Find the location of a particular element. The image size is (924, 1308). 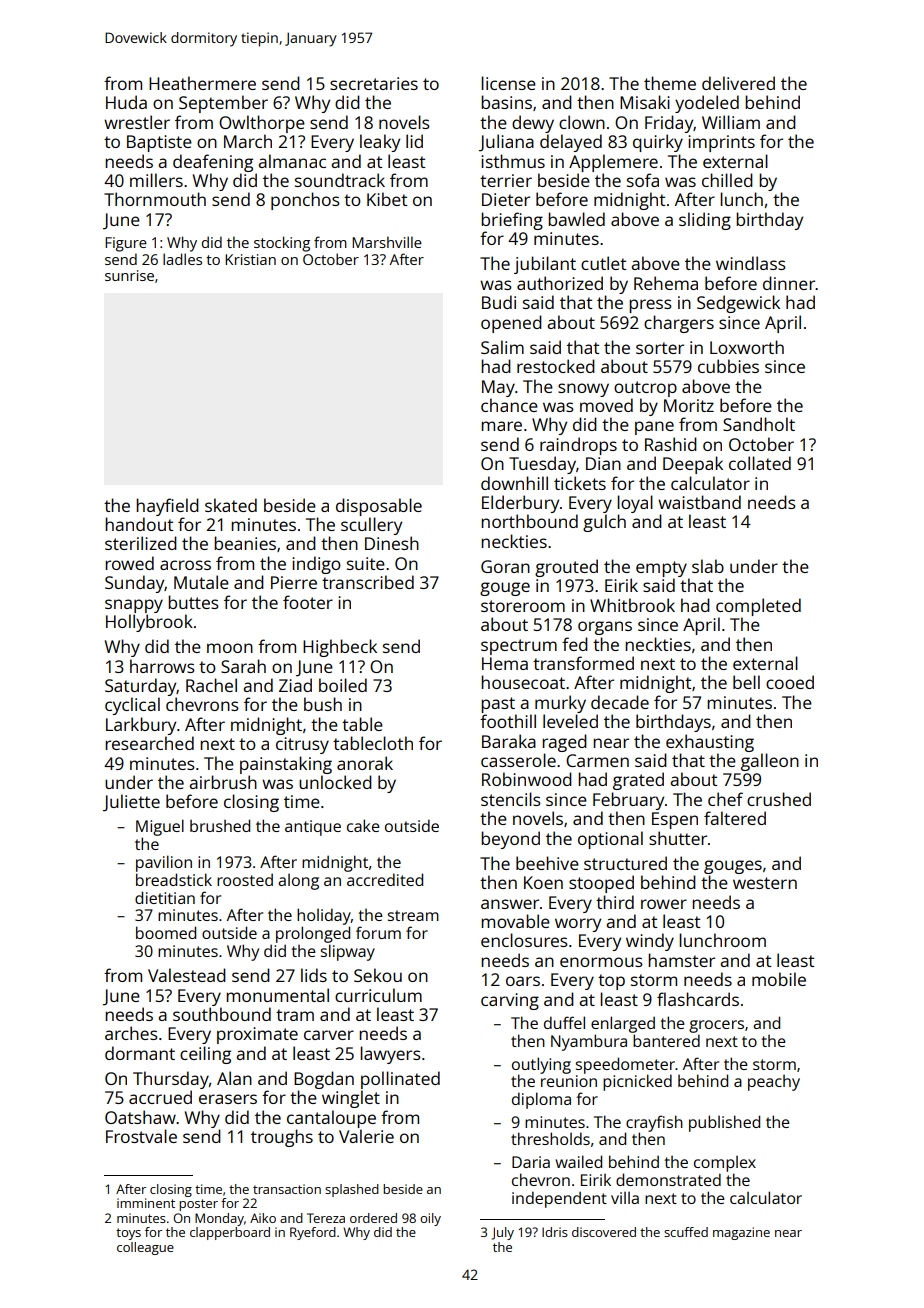

imminent is located at coordinates (146, 1203).
